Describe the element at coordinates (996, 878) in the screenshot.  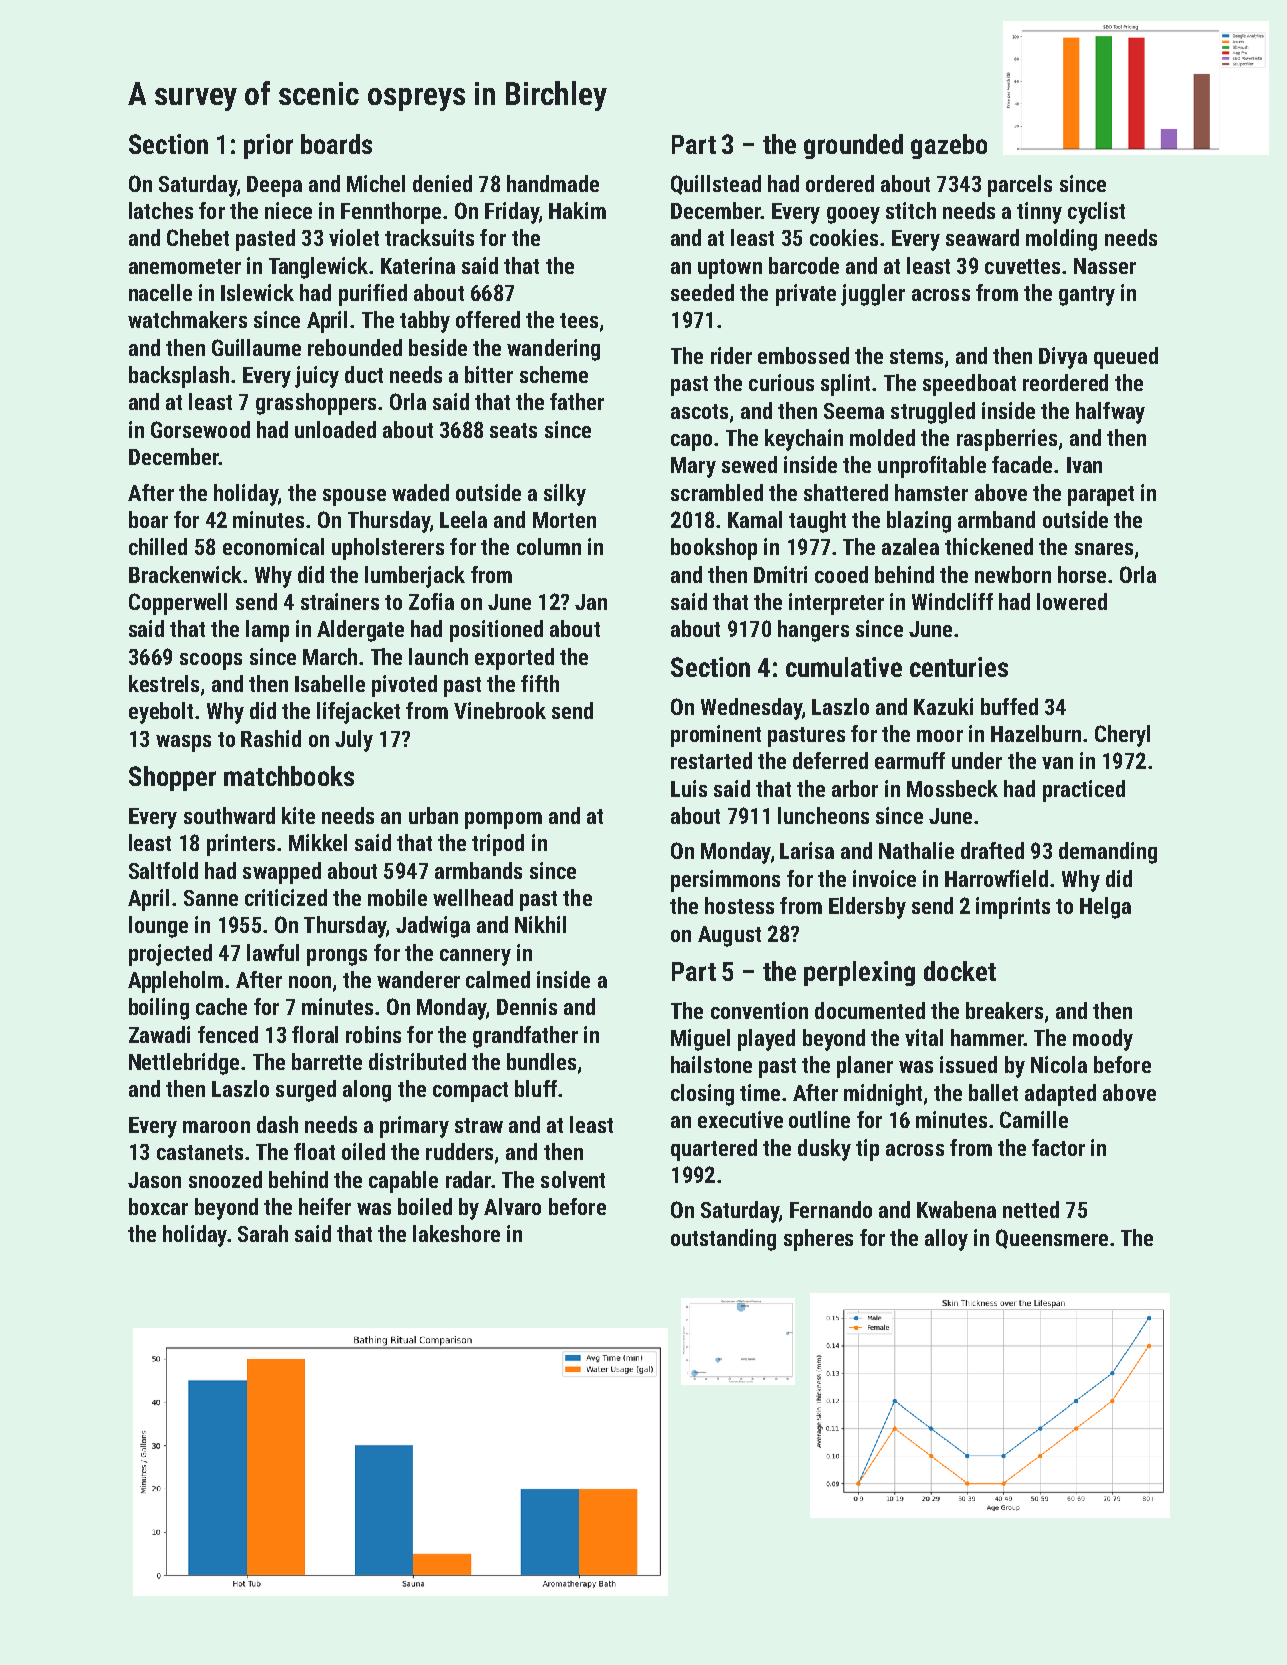
I see `Harrowfield` at that location.
